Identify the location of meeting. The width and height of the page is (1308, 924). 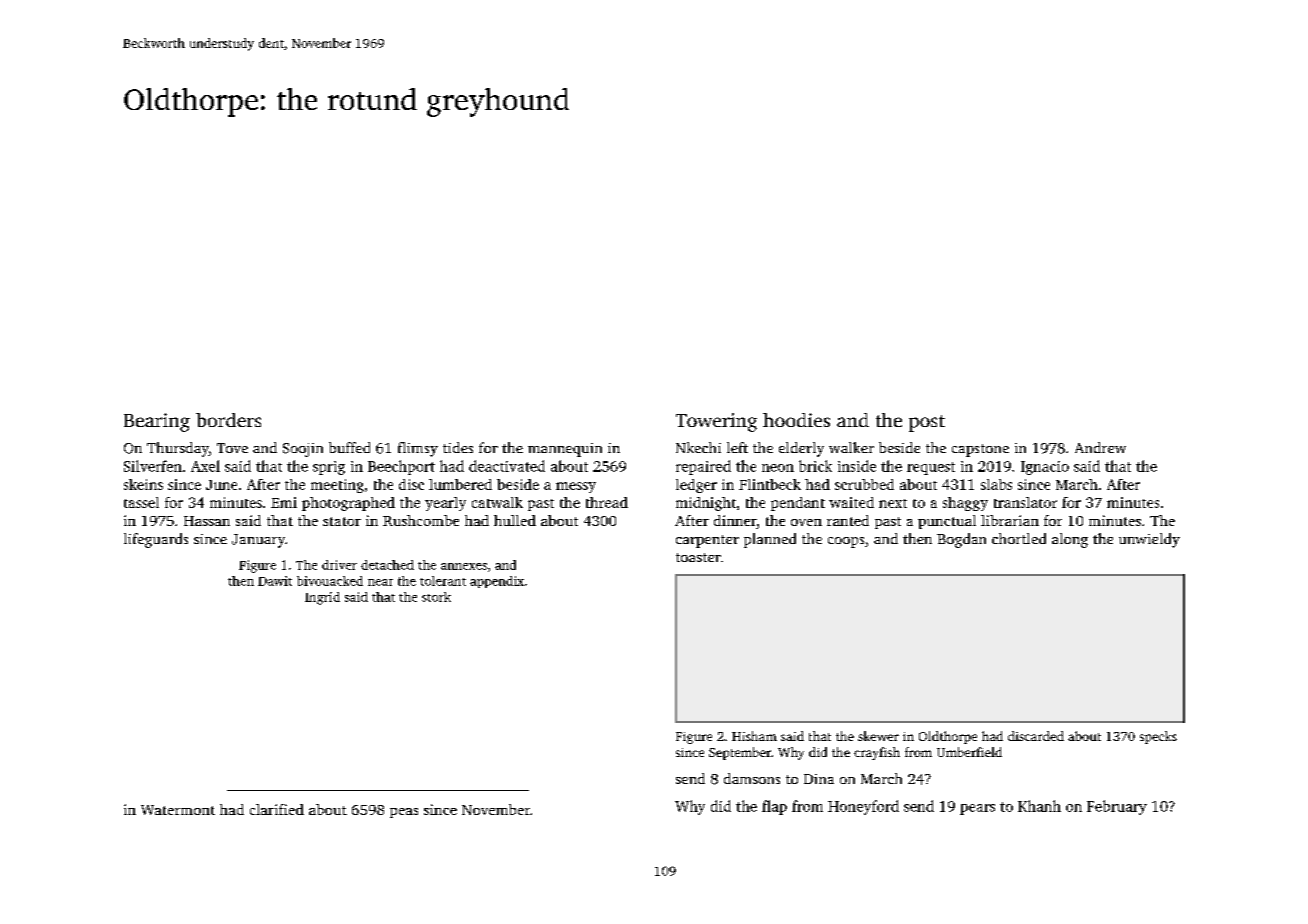
(337, 486).
